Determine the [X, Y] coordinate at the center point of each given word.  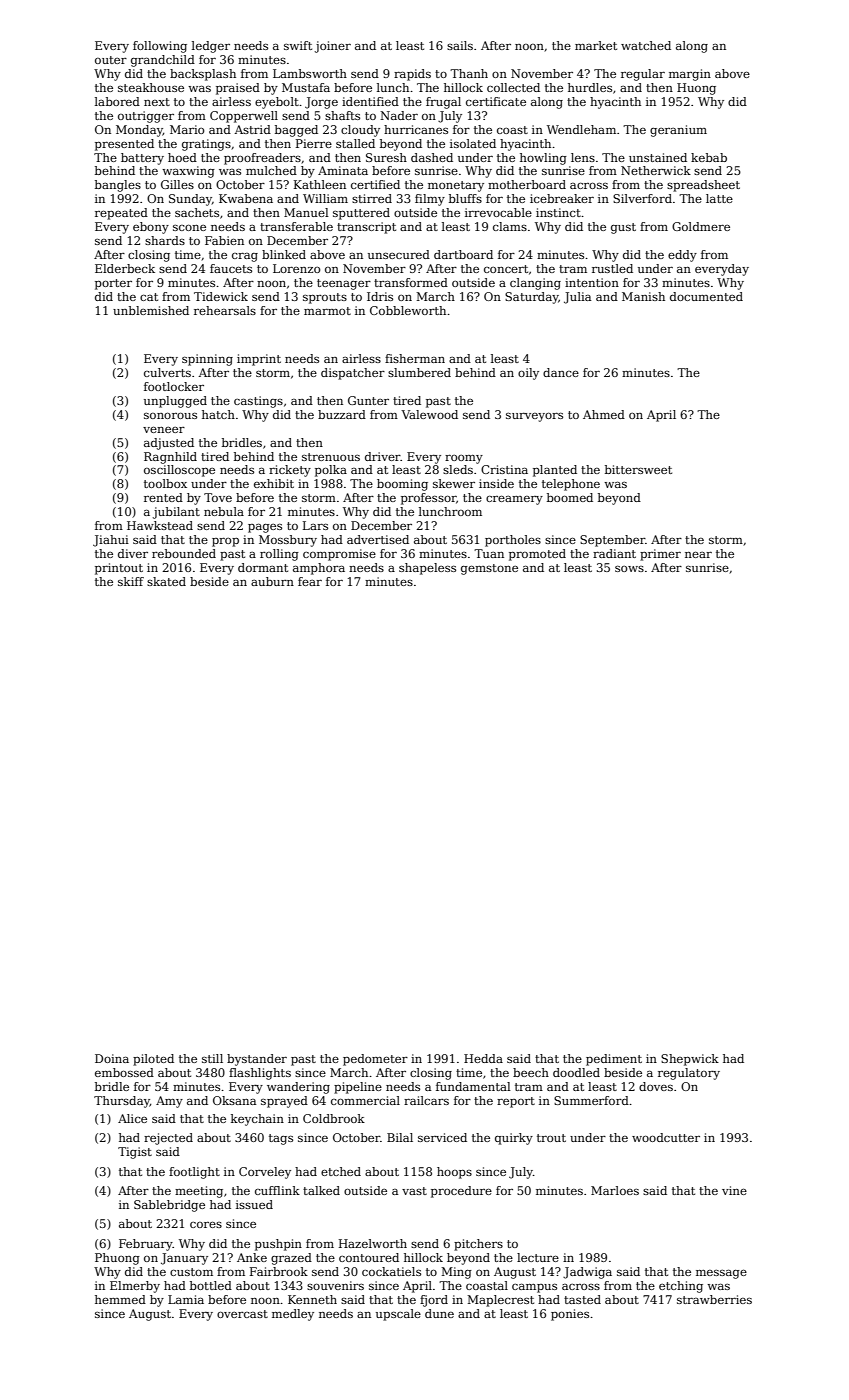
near [698, 554]
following [160, 47]
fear [310, 581]
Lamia [186, 1299]
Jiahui [111, 541]
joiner [333, 47]
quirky [514, 1139]
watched [646, 45]
